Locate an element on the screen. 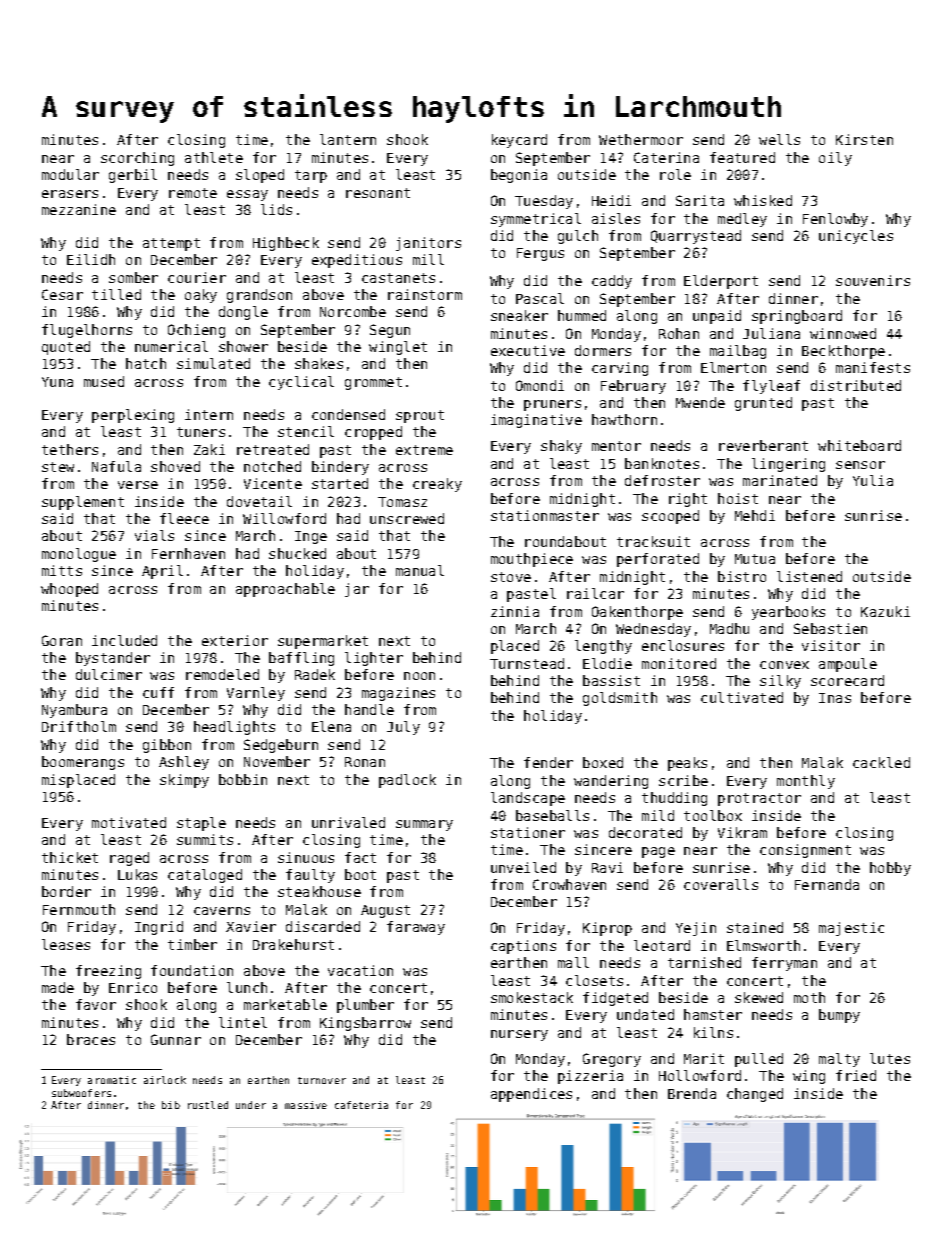  discarded is located at coordinates (323, 926).
